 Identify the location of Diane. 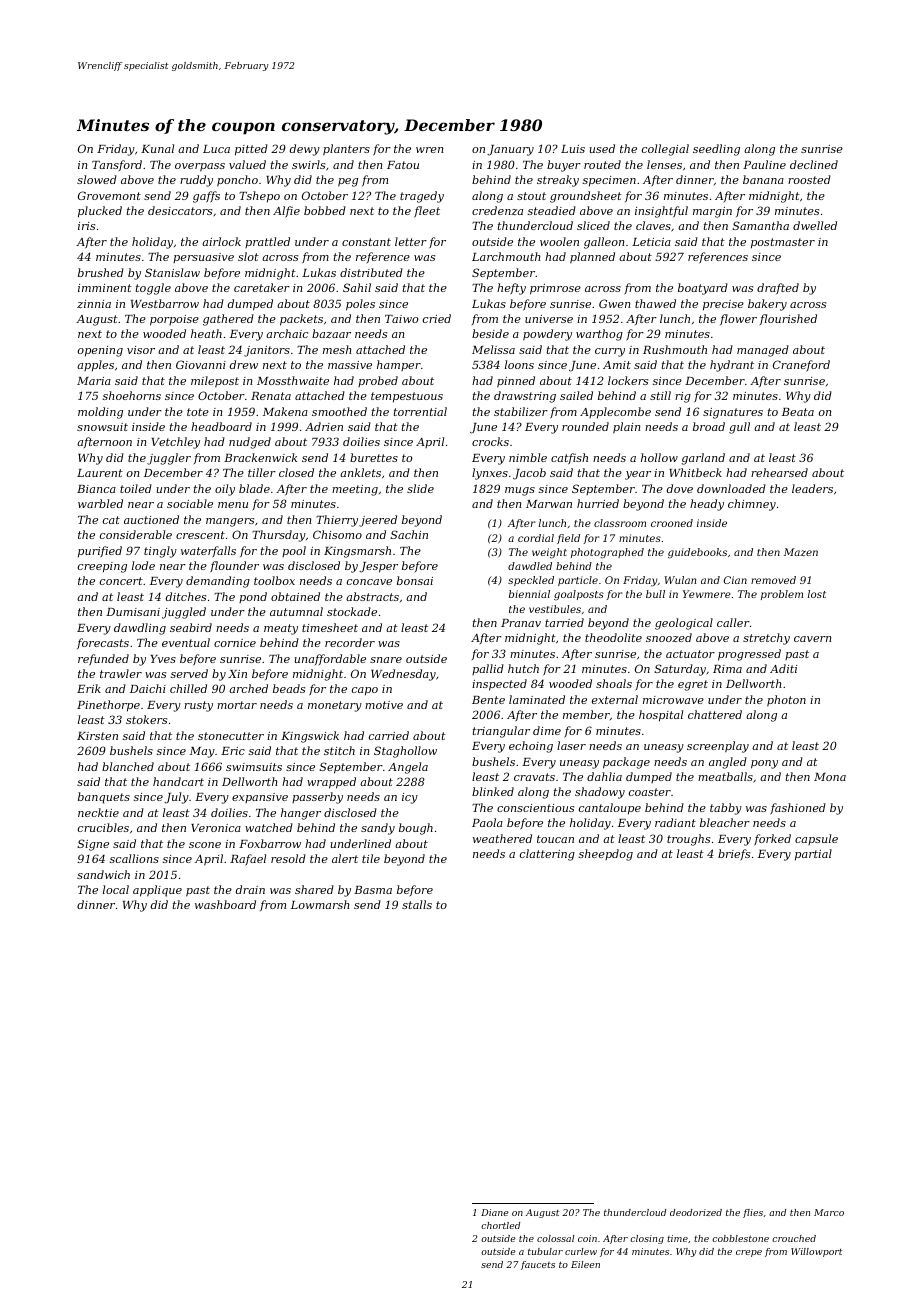
(495, 1212).
